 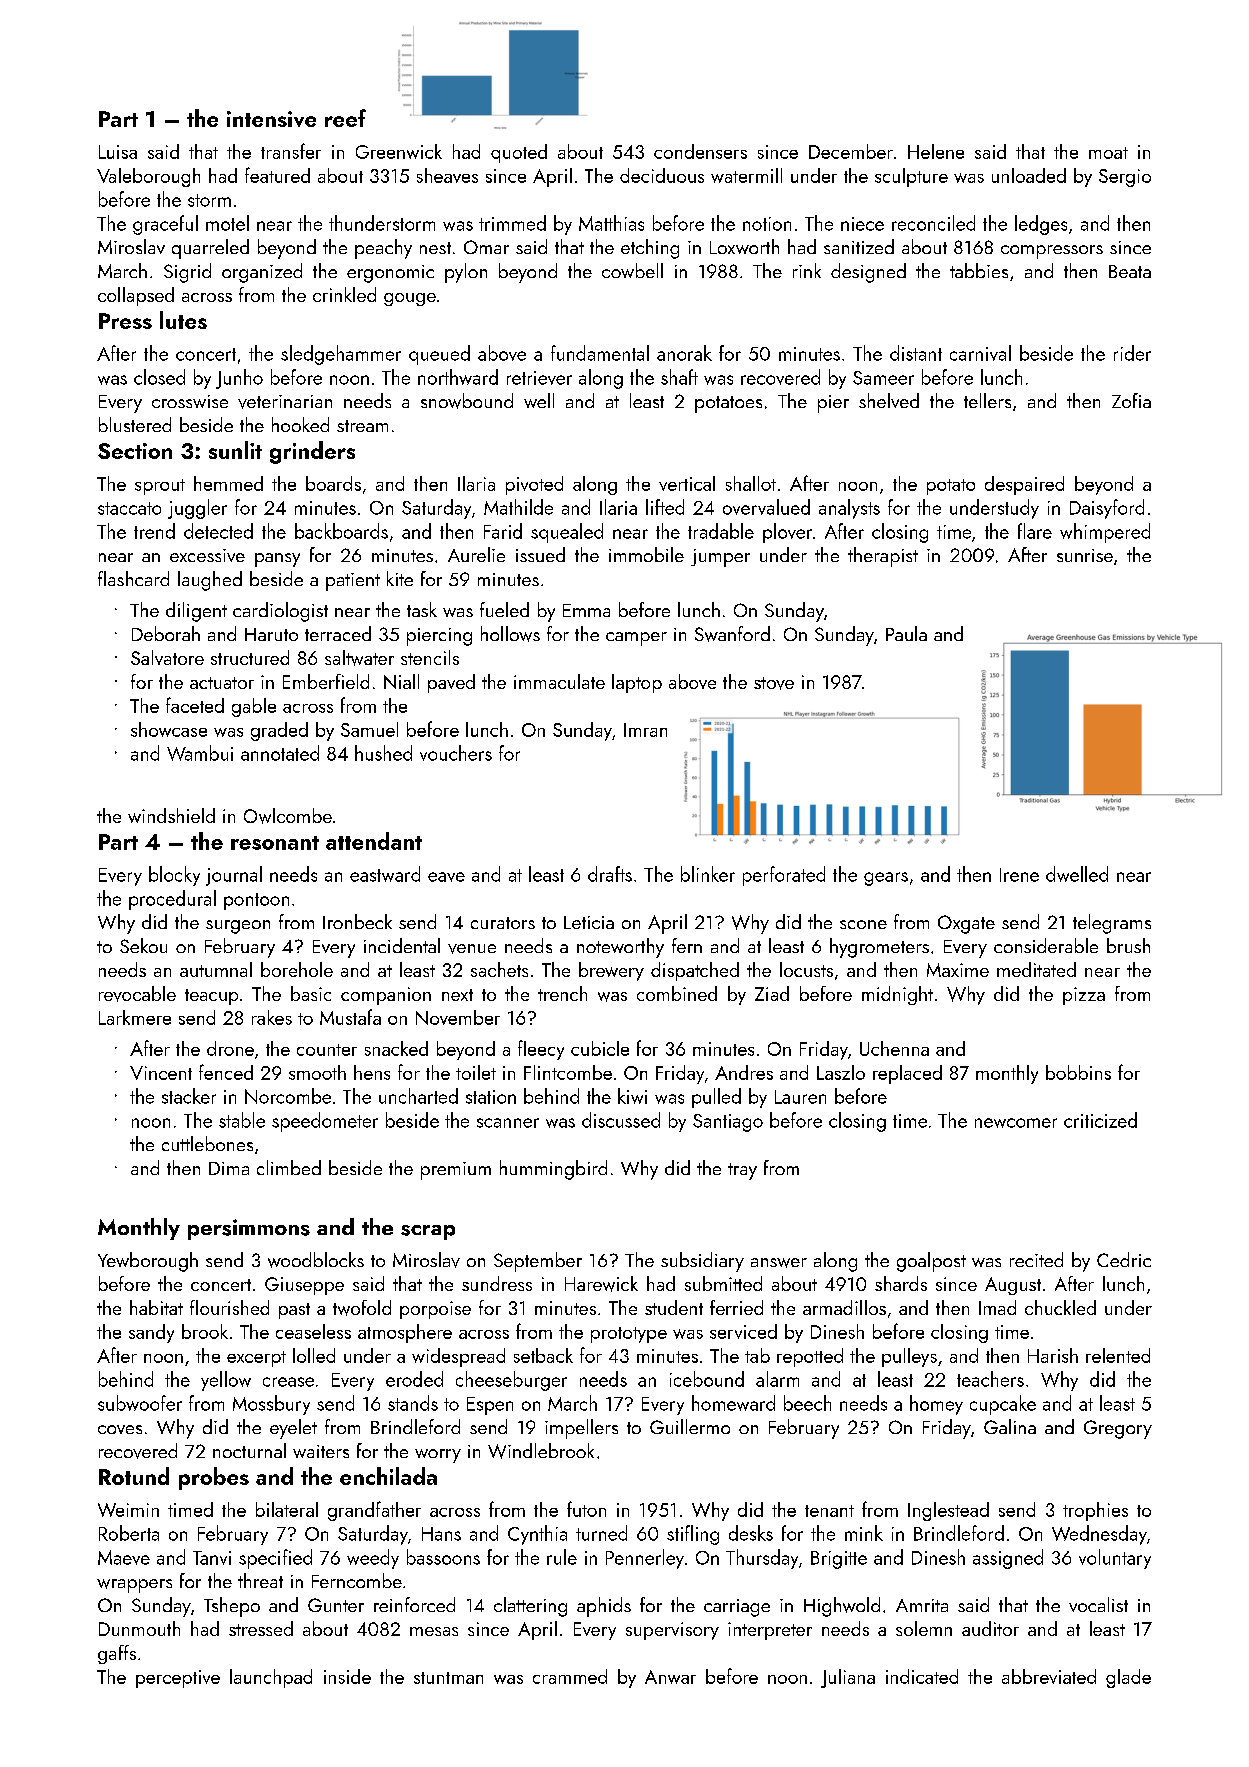 I want to click on Vincent, so click(x=161, y=1073).
